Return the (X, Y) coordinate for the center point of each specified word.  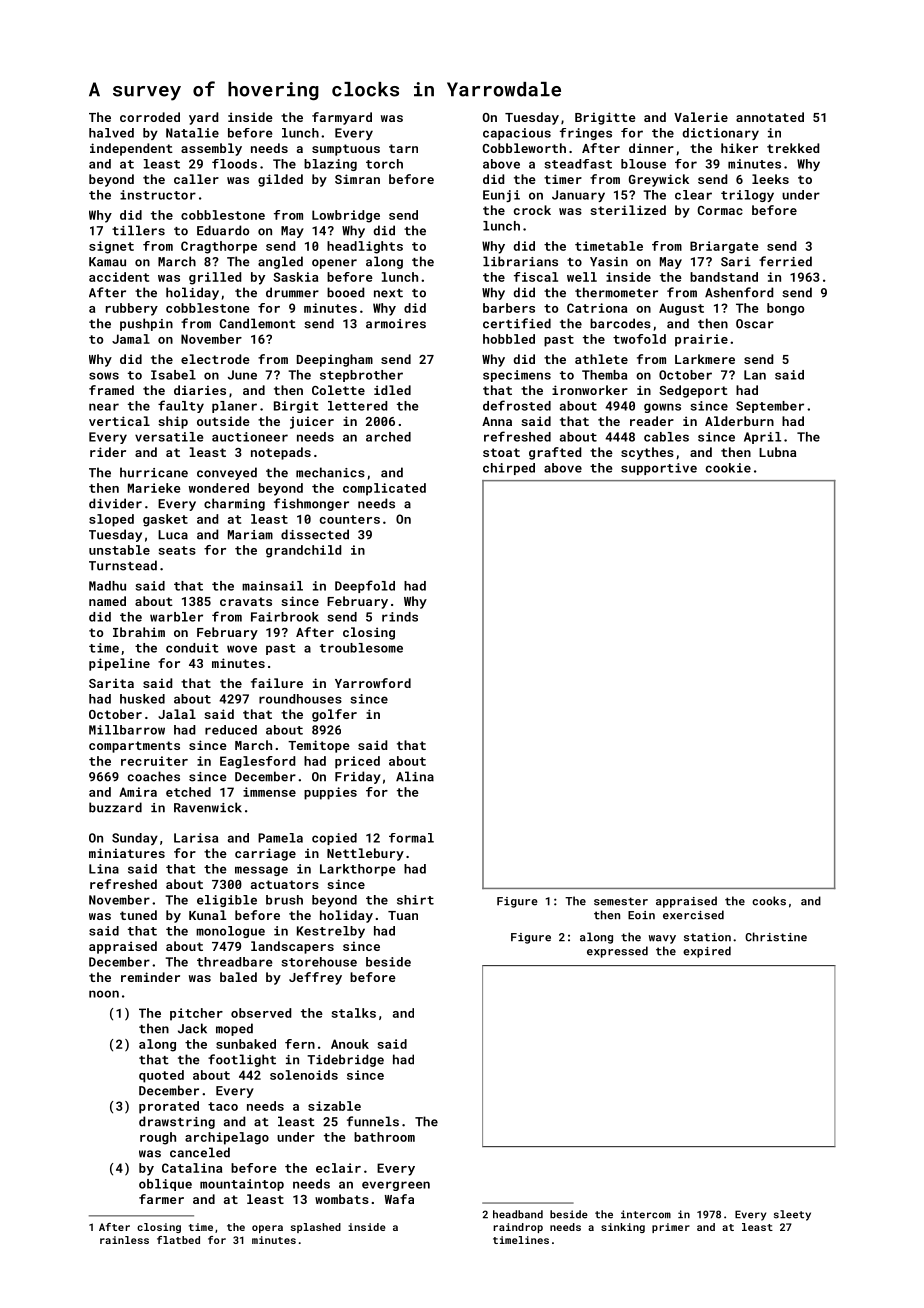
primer (671, 1228)
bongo (785, 309)
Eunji (501, 196)
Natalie (192, 133)
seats (177, 550)
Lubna (778, 452)
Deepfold (365, 586)
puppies (330, 793)
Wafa (399, 1199)
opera (267, 1229)
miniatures (127, 853)
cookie (728, 468)
